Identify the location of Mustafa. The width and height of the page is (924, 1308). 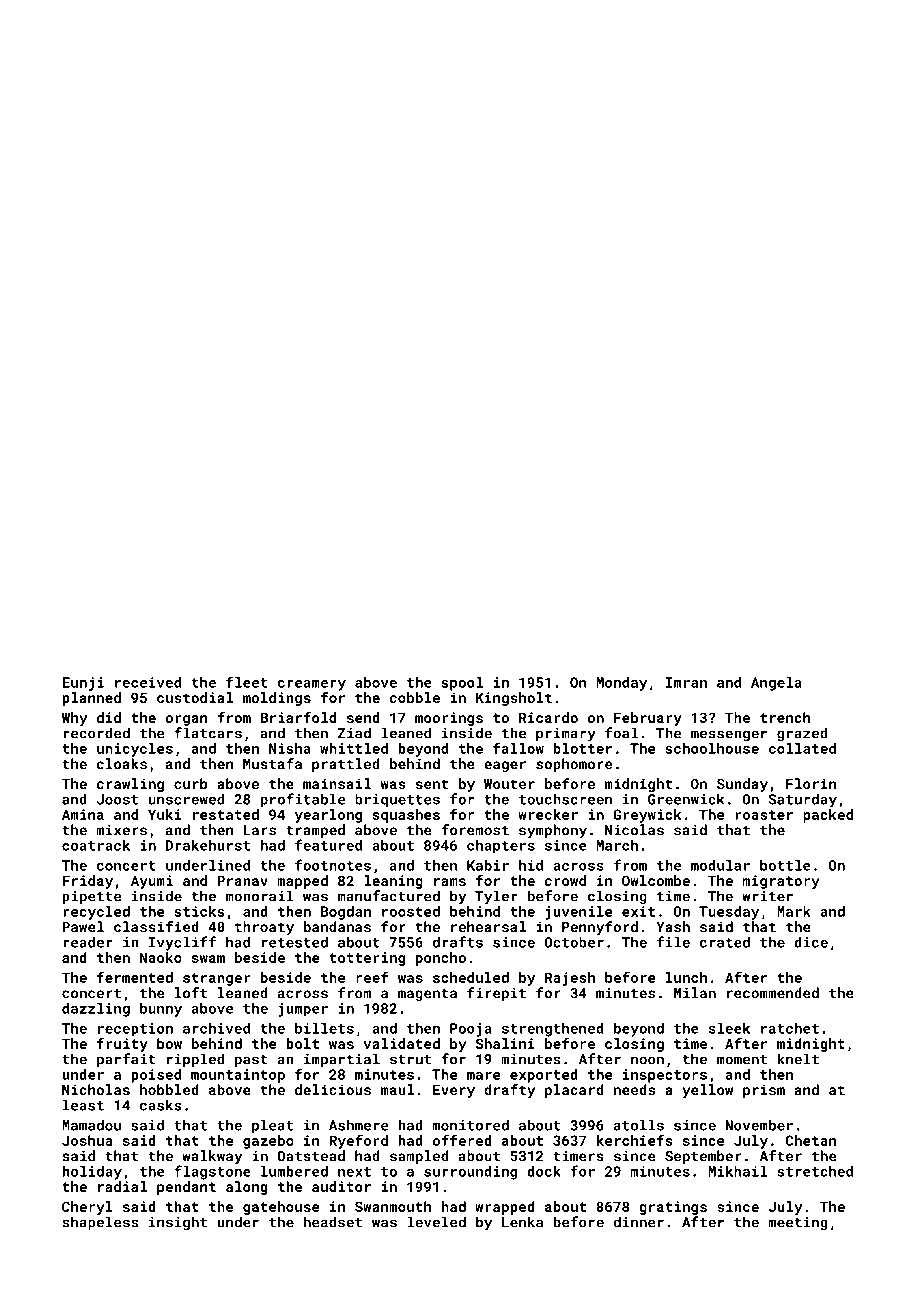
(272, 764).
